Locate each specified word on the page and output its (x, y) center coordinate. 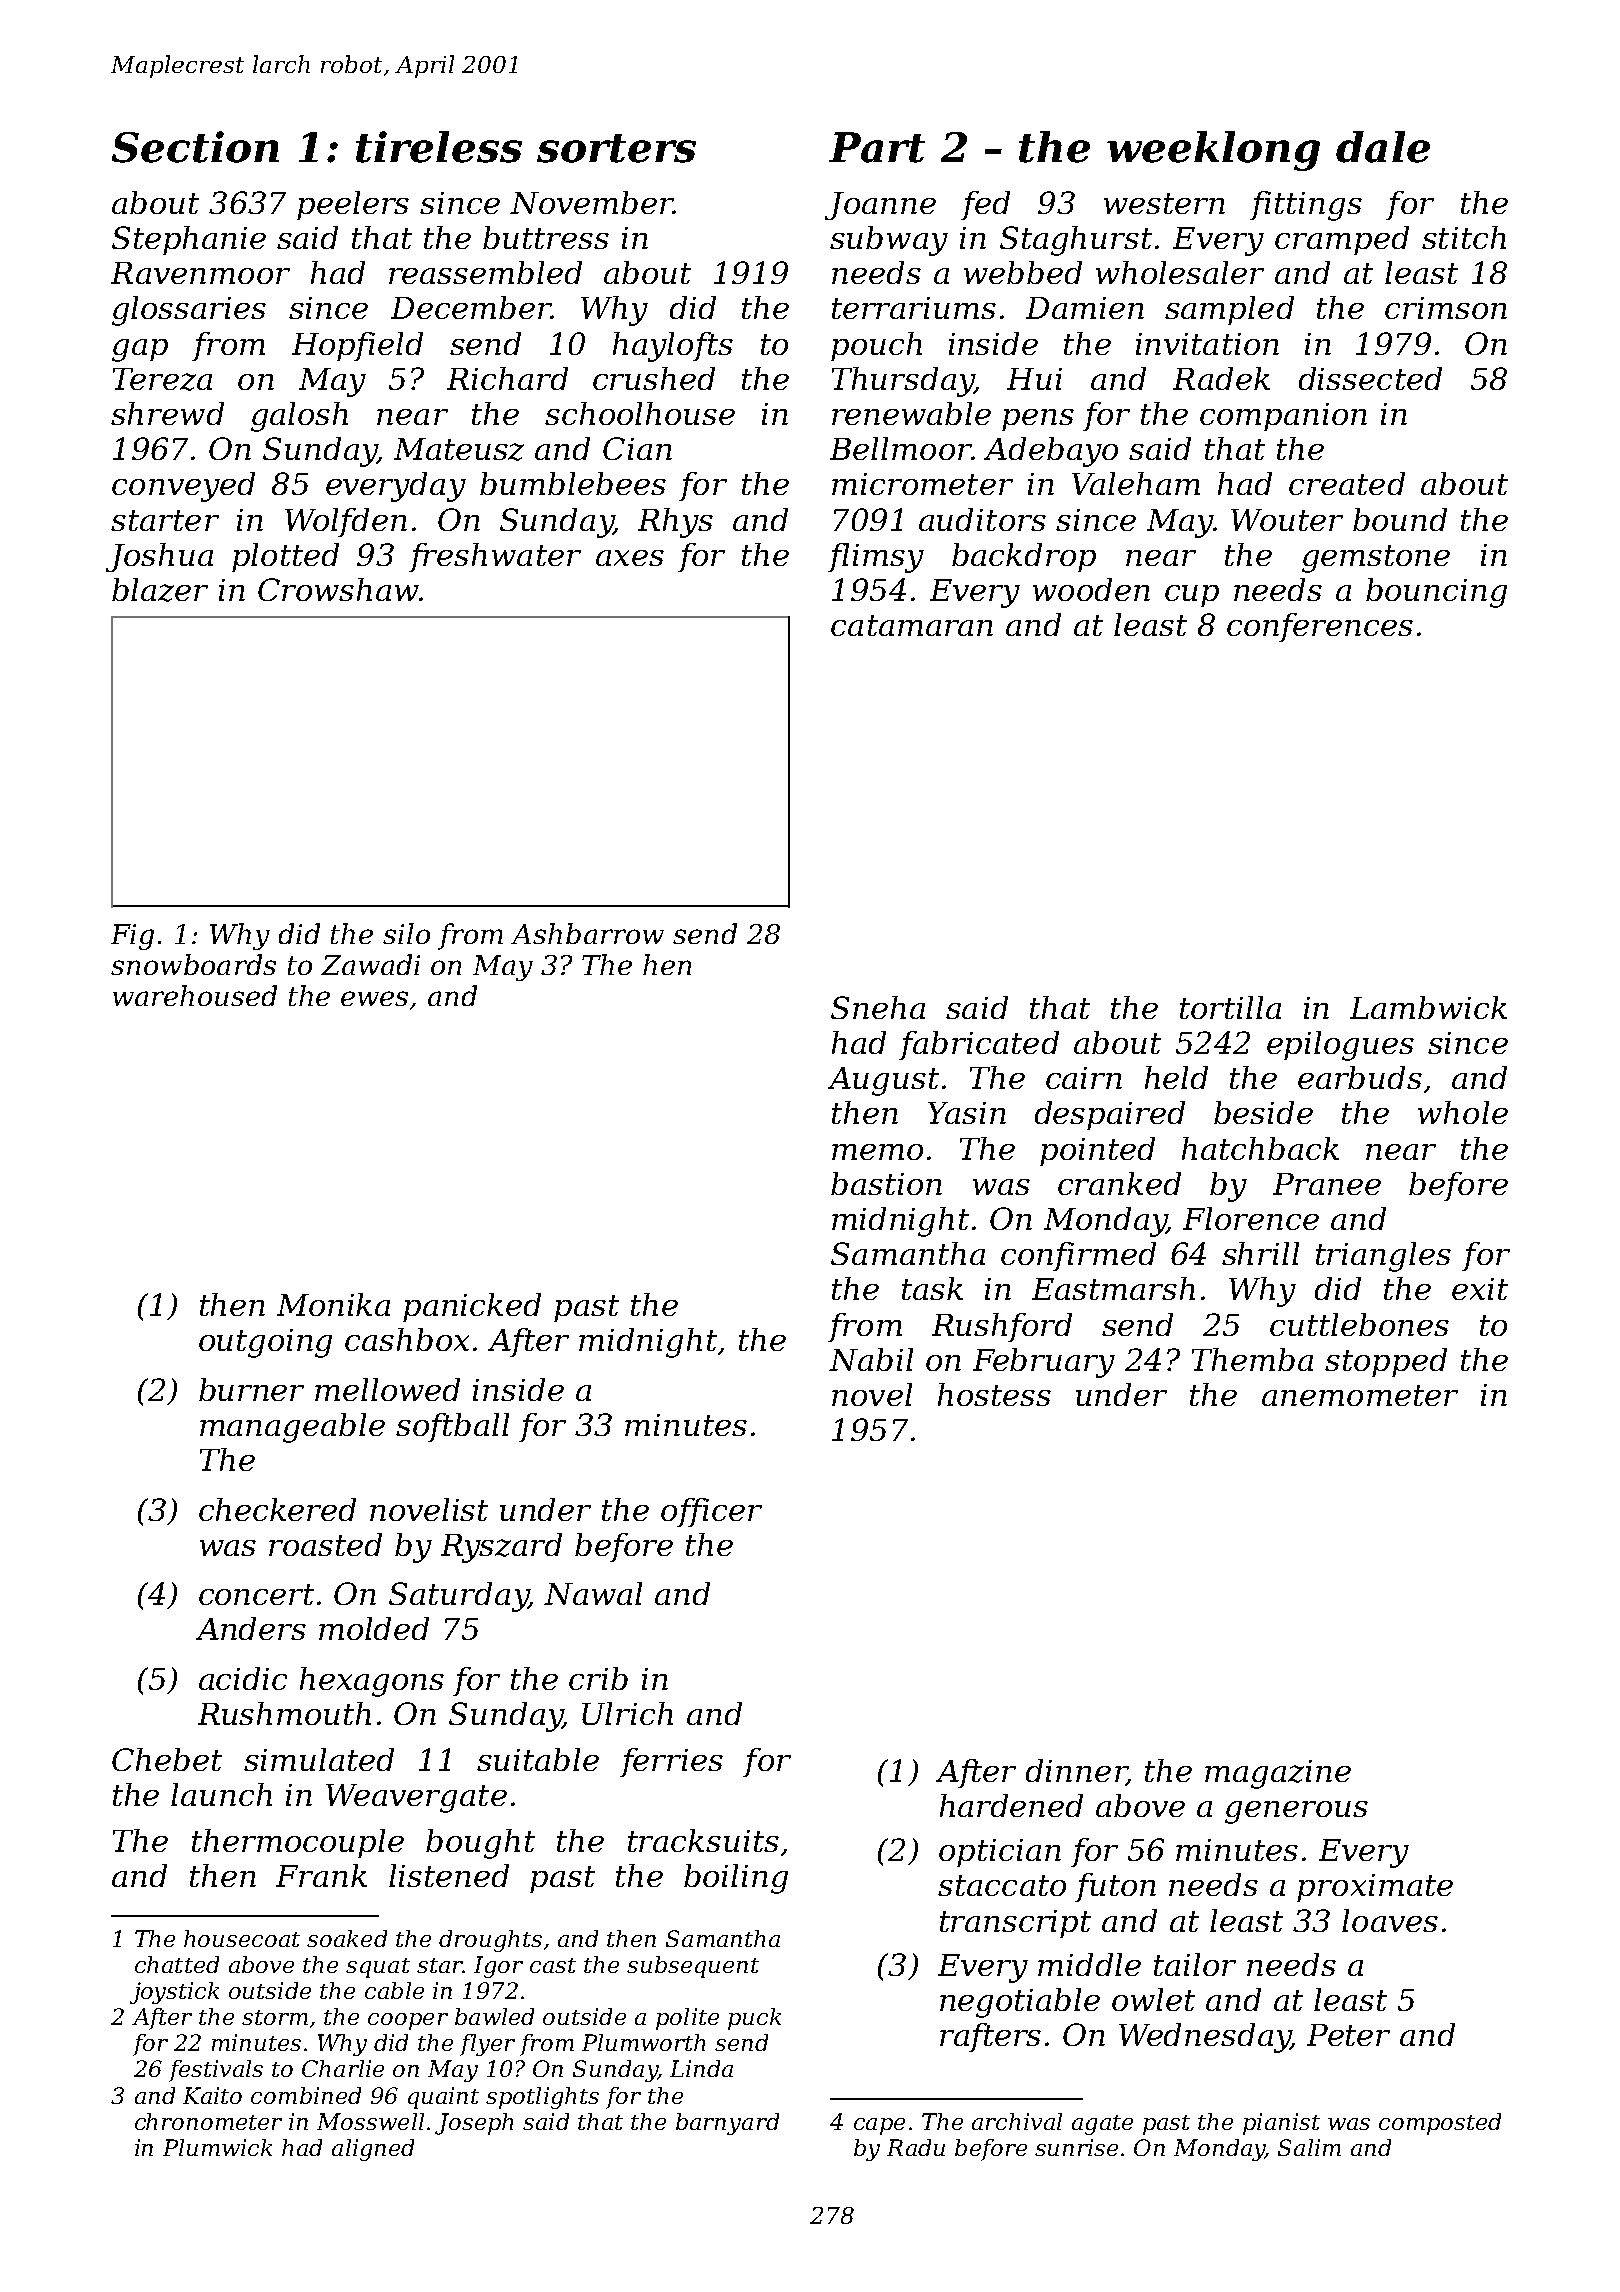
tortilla (1230, 1007)
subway (889, 241)
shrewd (167, 413)
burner (251, 1389)
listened (449, 1875)
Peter (1348, 2035)
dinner (1076, 1772)
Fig (132, 937)
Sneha (878, 1007)
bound (1400, 519)
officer (711, 1512)
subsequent (693, 1967)
